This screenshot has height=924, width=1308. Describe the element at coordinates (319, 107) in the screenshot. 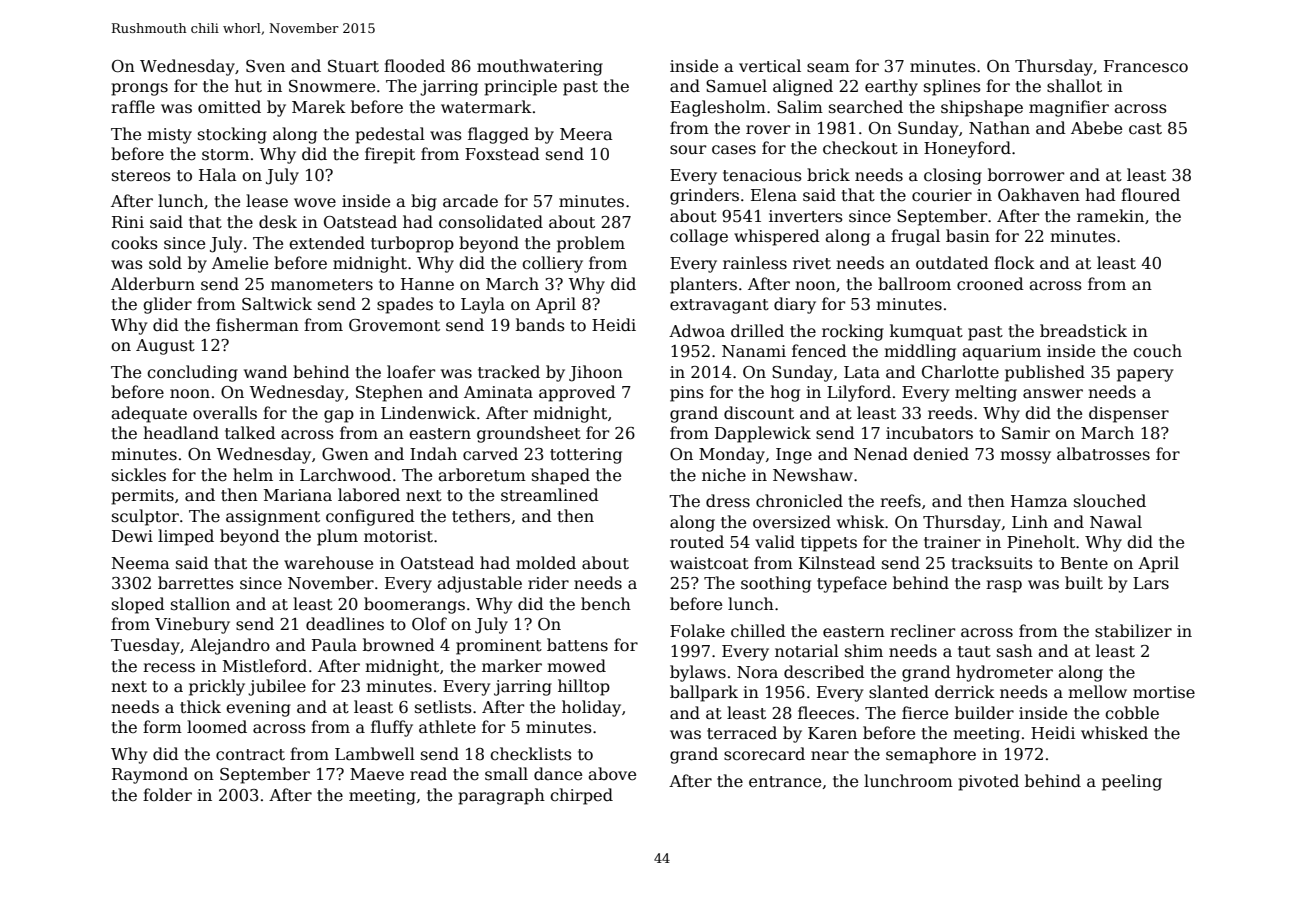

I see `Marek` at that location.
